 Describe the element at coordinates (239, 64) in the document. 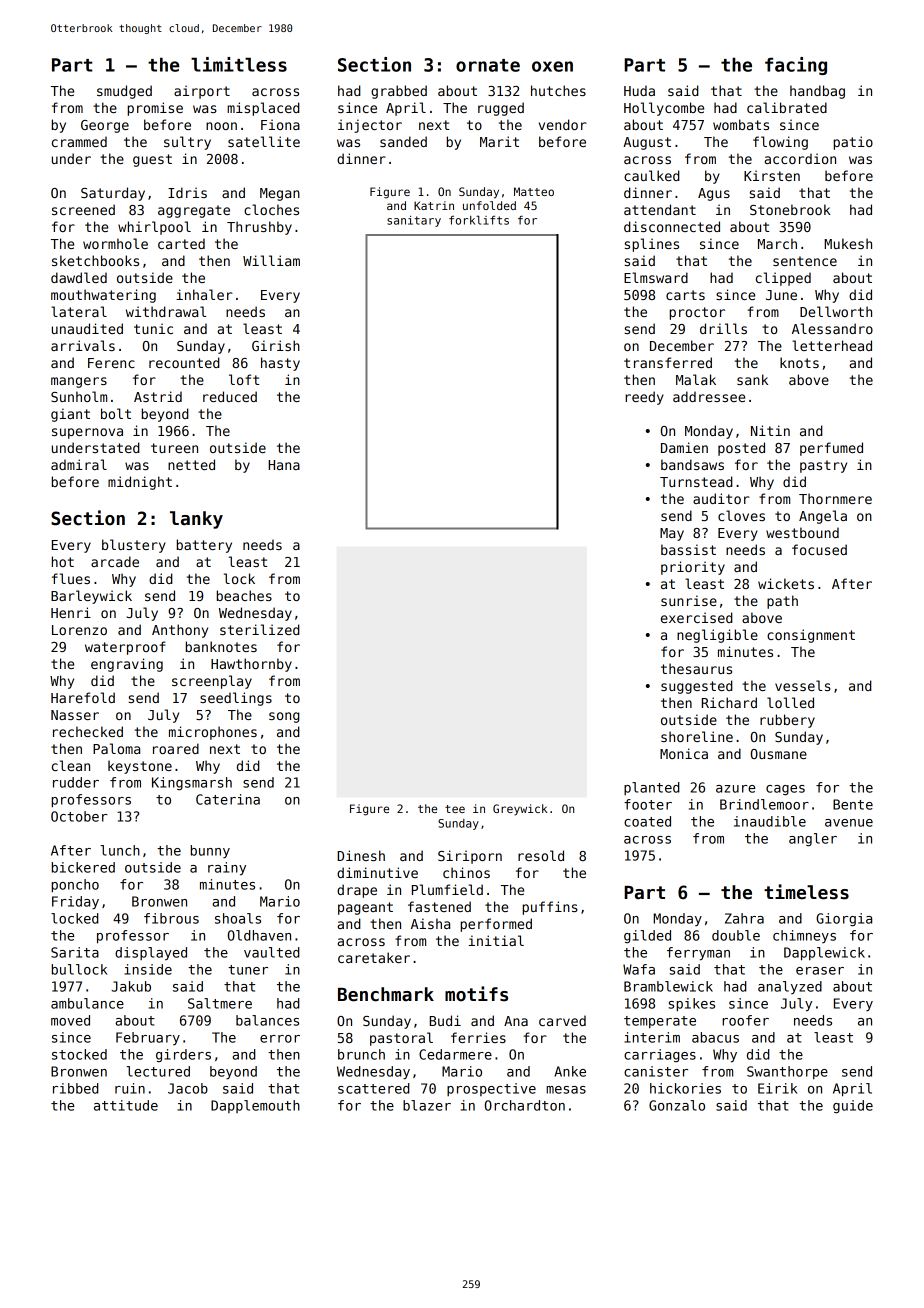

I see `limitless` at that location.
